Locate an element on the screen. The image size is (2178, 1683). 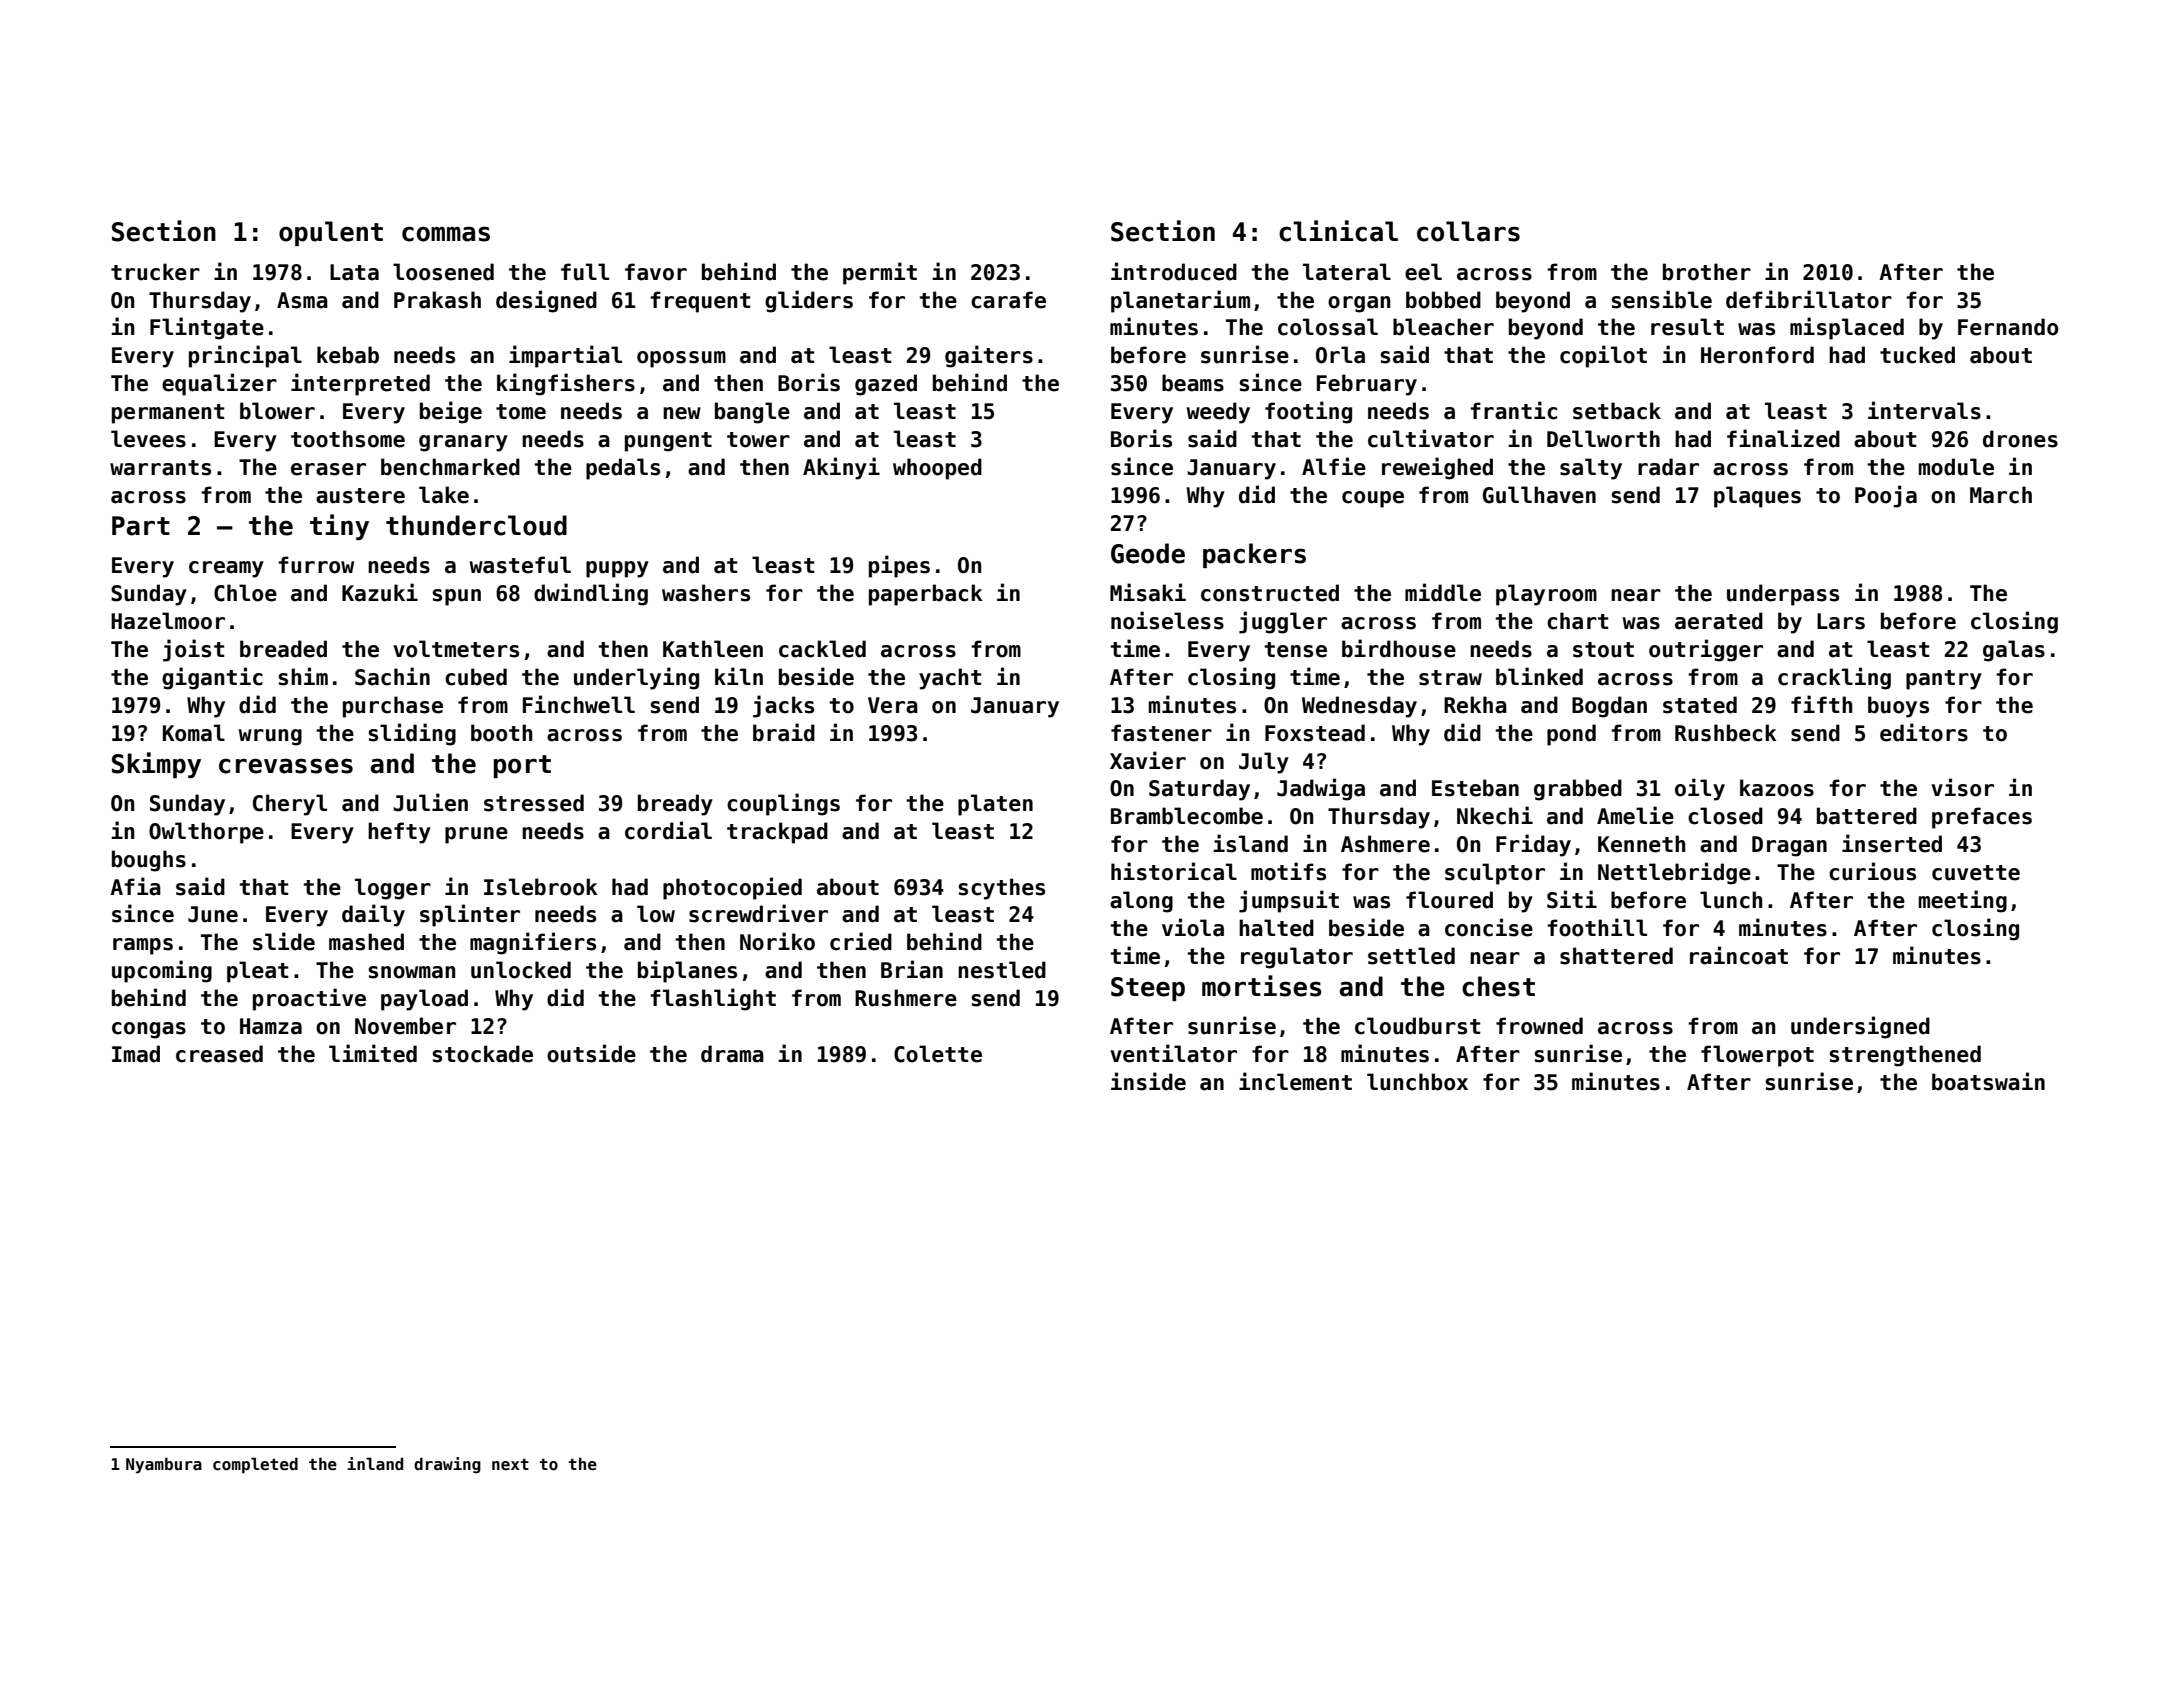
equalizer is located at coordinates (219, 384).
